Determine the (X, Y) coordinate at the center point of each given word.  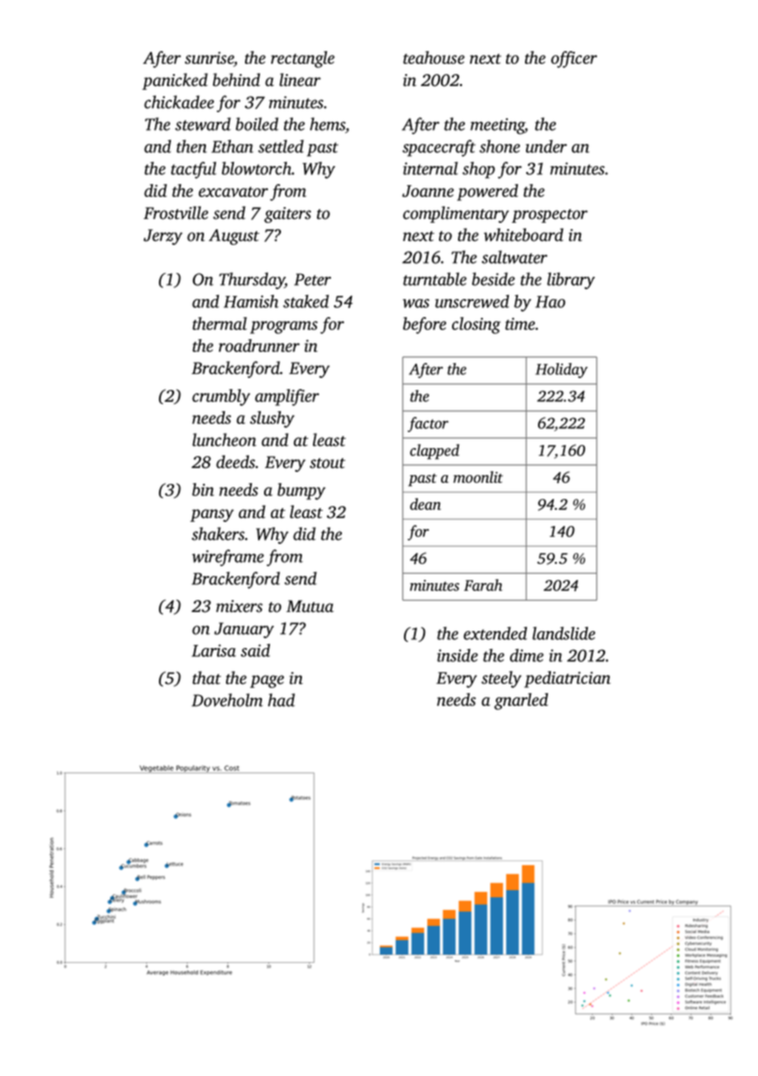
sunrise (209, 59)
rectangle (303, 59)
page (267, 681)
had (281, 700)
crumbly (221, 397)
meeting (497, 126)
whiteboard (523, 235)
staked (306, 301)
